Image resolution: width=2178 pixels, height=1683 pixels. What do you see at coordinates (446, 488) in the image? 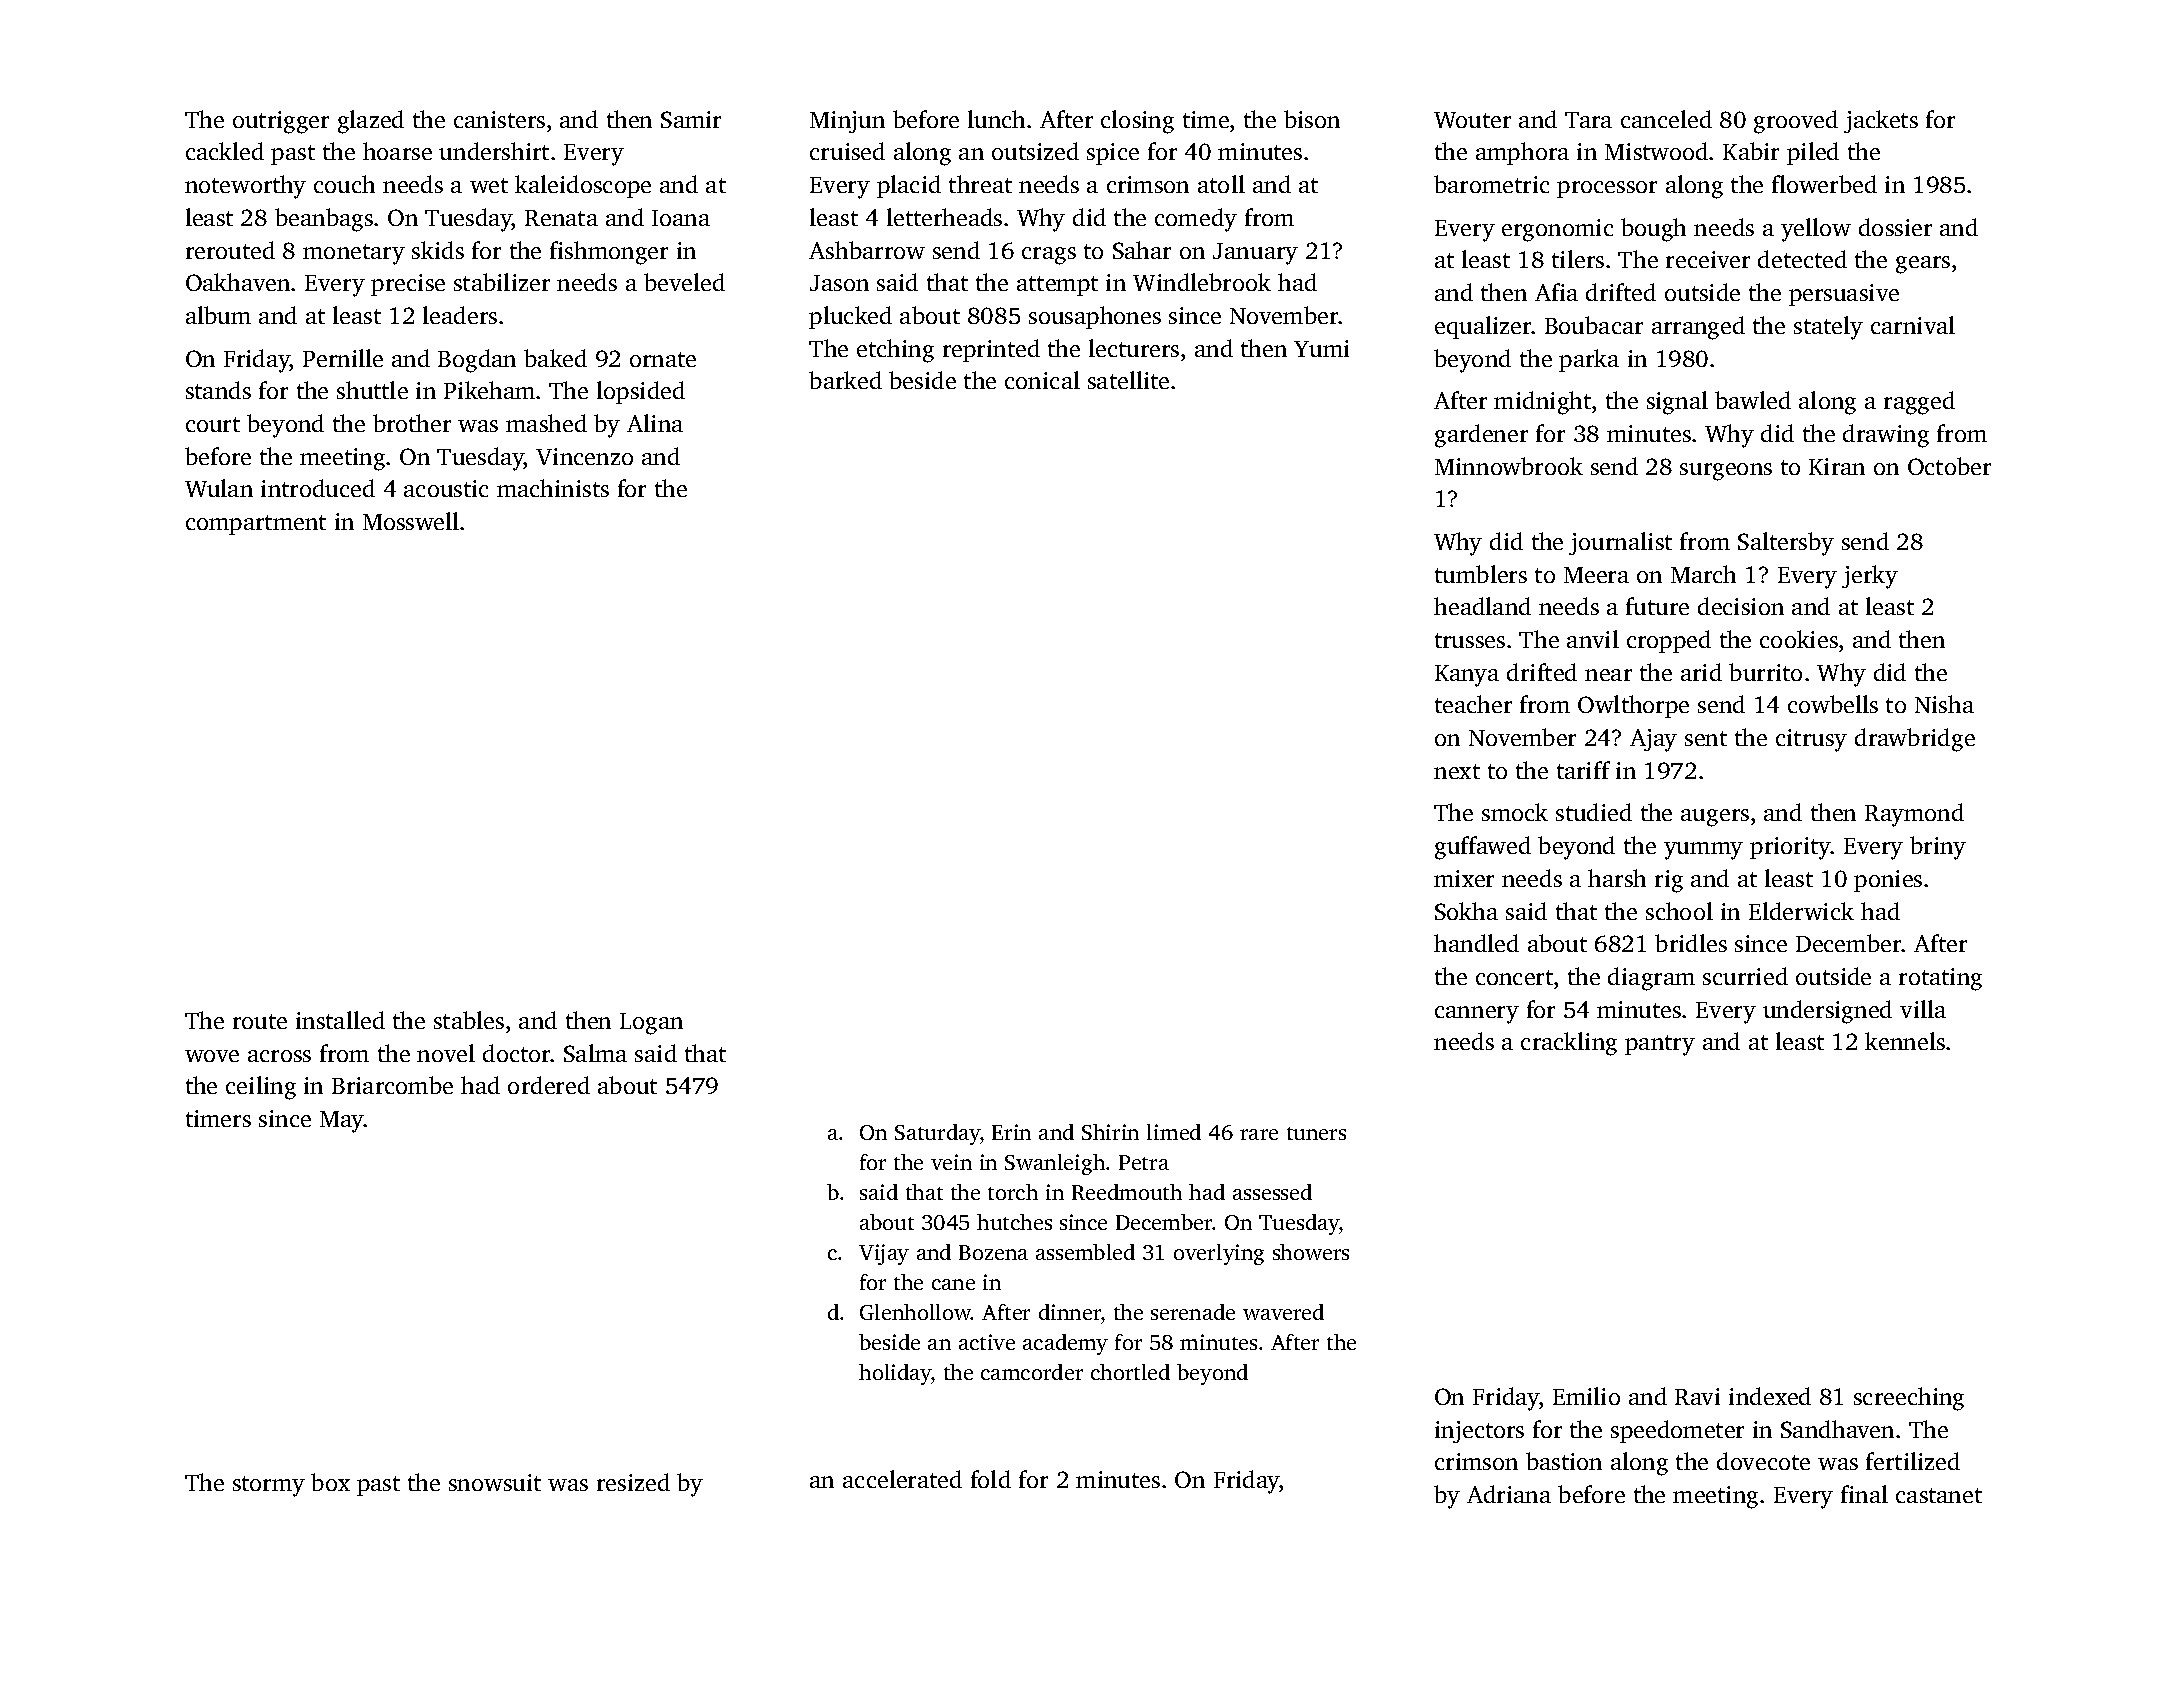
I see `acoustic` at bounding box center [446, 488].
